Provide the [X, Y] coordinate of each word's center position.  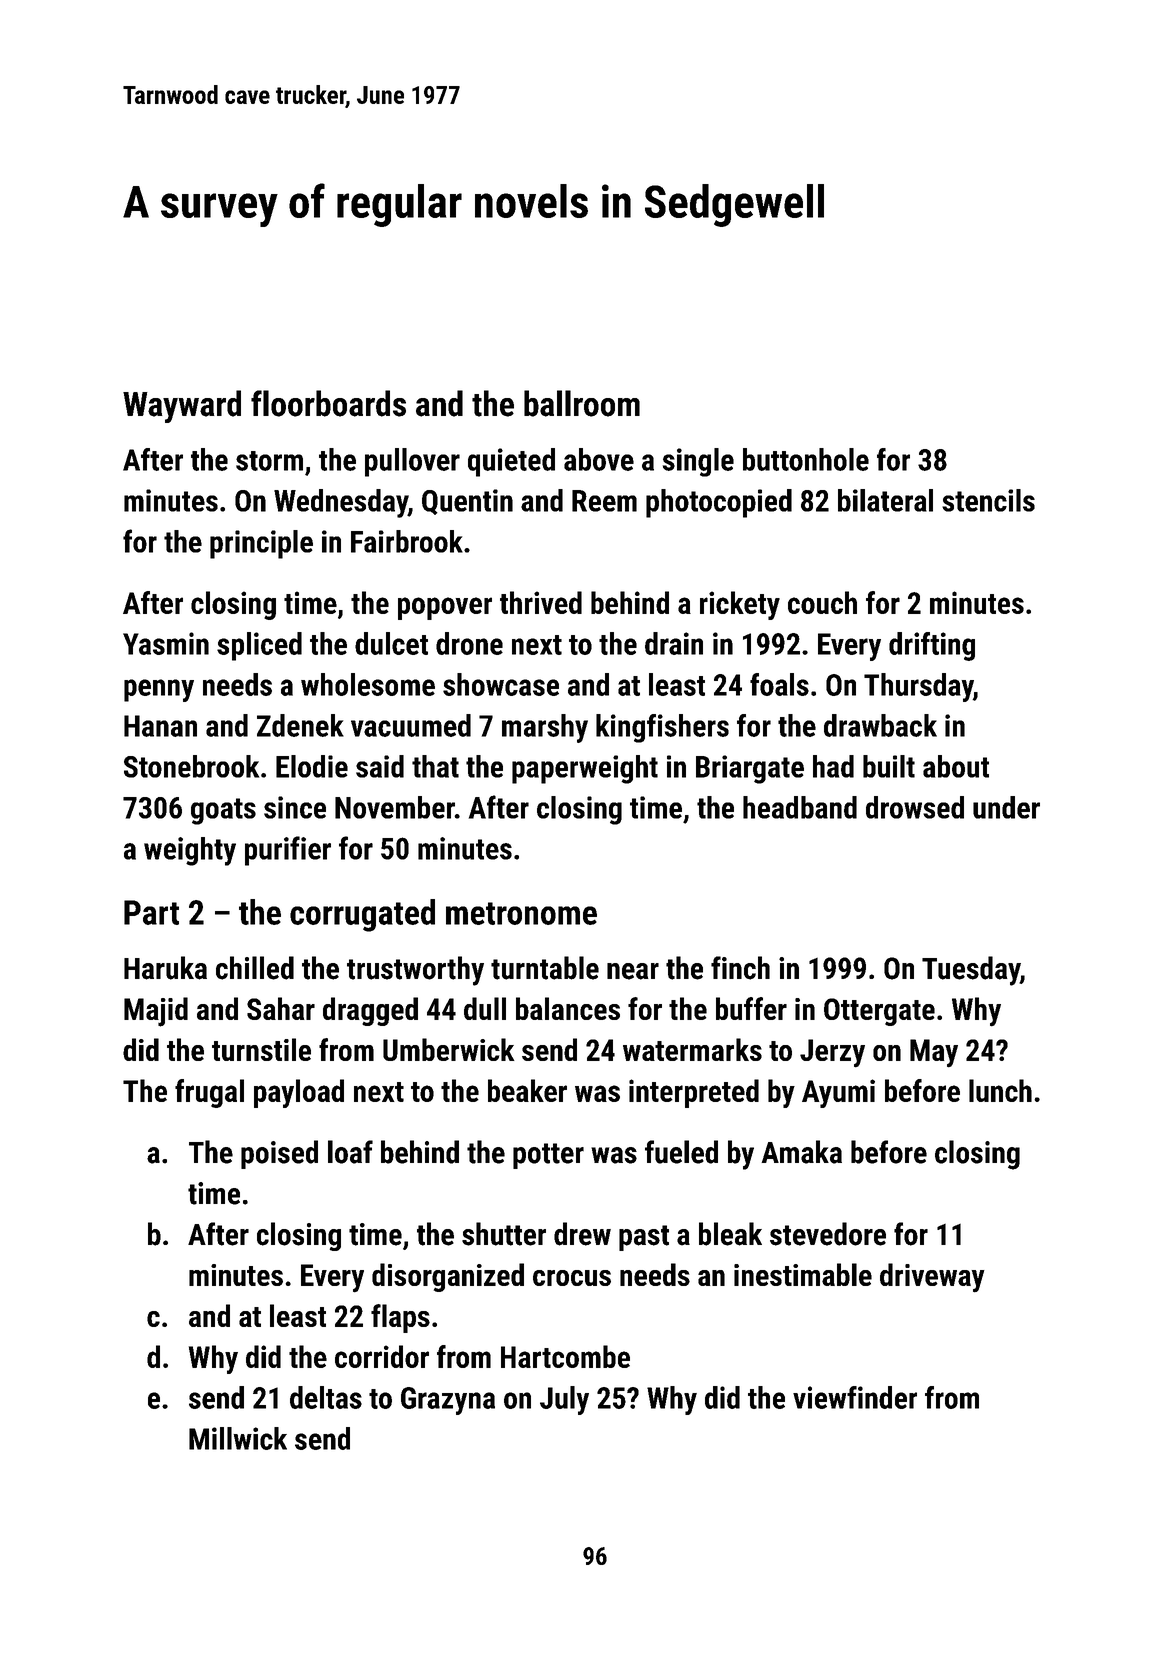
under [1006, 807]
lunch [1000, 1090]
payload [299, 1093]
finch [740, 968]
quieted [511, 462]
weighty [190, 851]
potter [548, 1156]
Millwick [238, 1438]
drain [674, 643]
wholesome [368, 684]
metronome [521, 913]
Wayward [182, 406]
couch [822, 602]
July [564, 1400]
